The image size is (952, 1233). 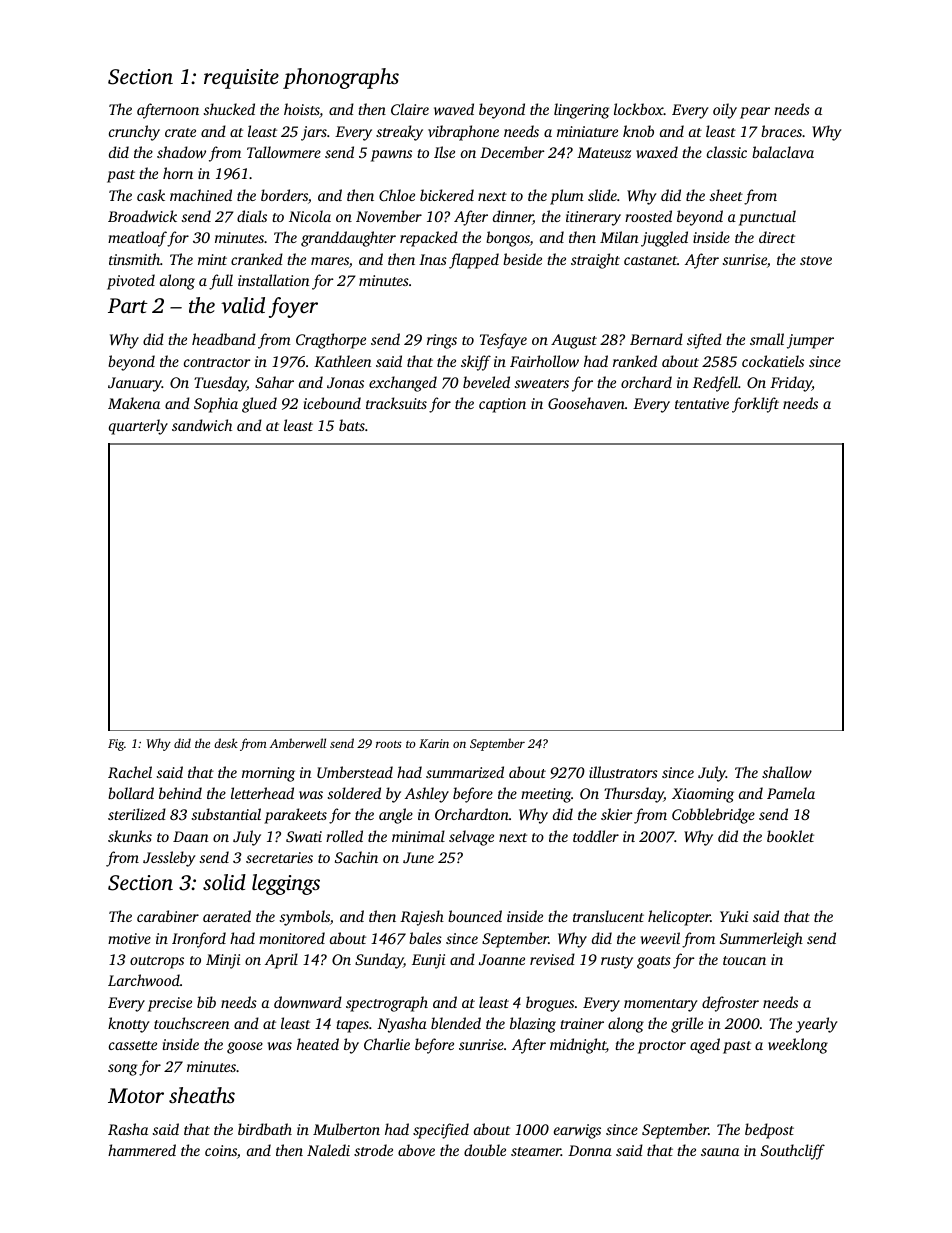 I want to click on quarterly, so click(x=138, y=427).
